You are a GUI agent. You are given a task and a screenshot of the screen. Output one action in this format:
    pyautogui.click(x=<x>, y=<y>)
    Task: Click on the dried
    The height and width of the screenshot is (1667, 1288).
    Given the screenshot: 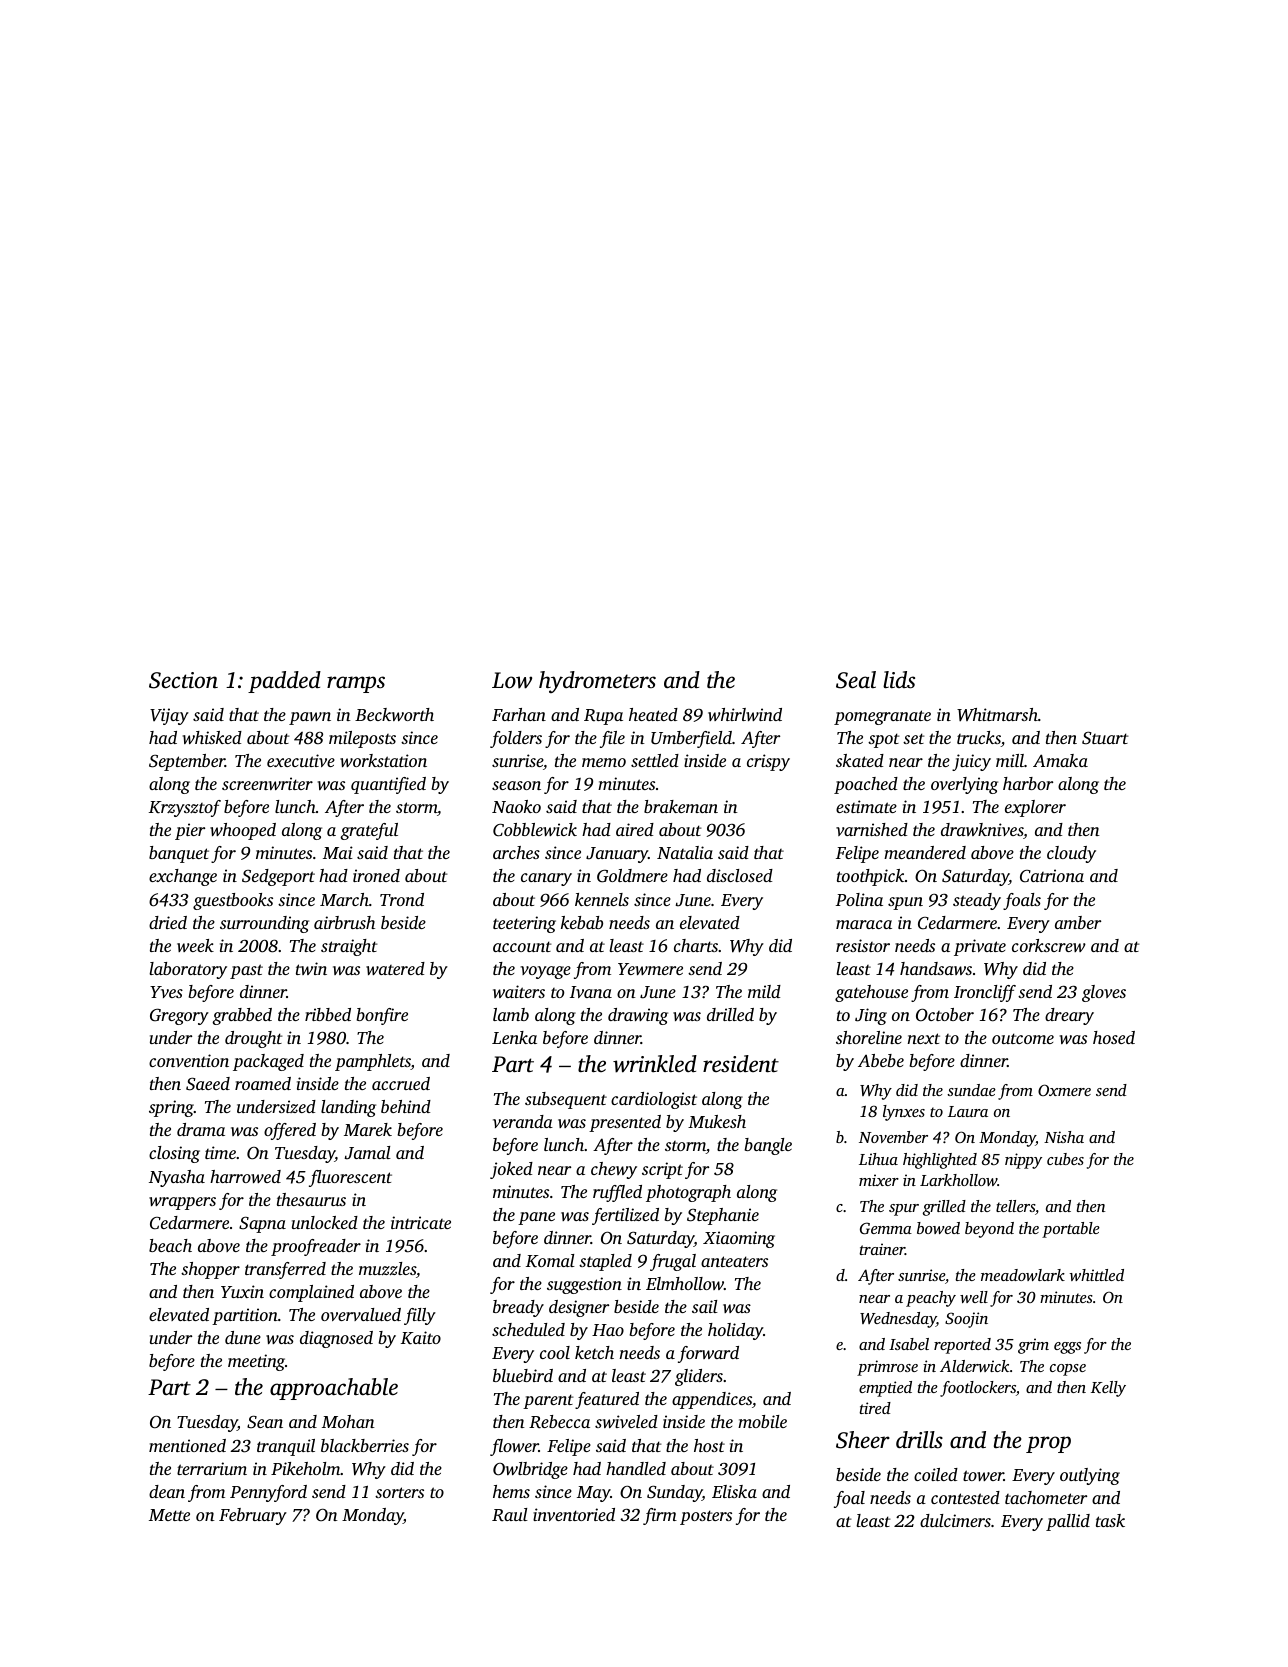 What is the action you would take?
    pyautogui.click(x=168, y=922)
